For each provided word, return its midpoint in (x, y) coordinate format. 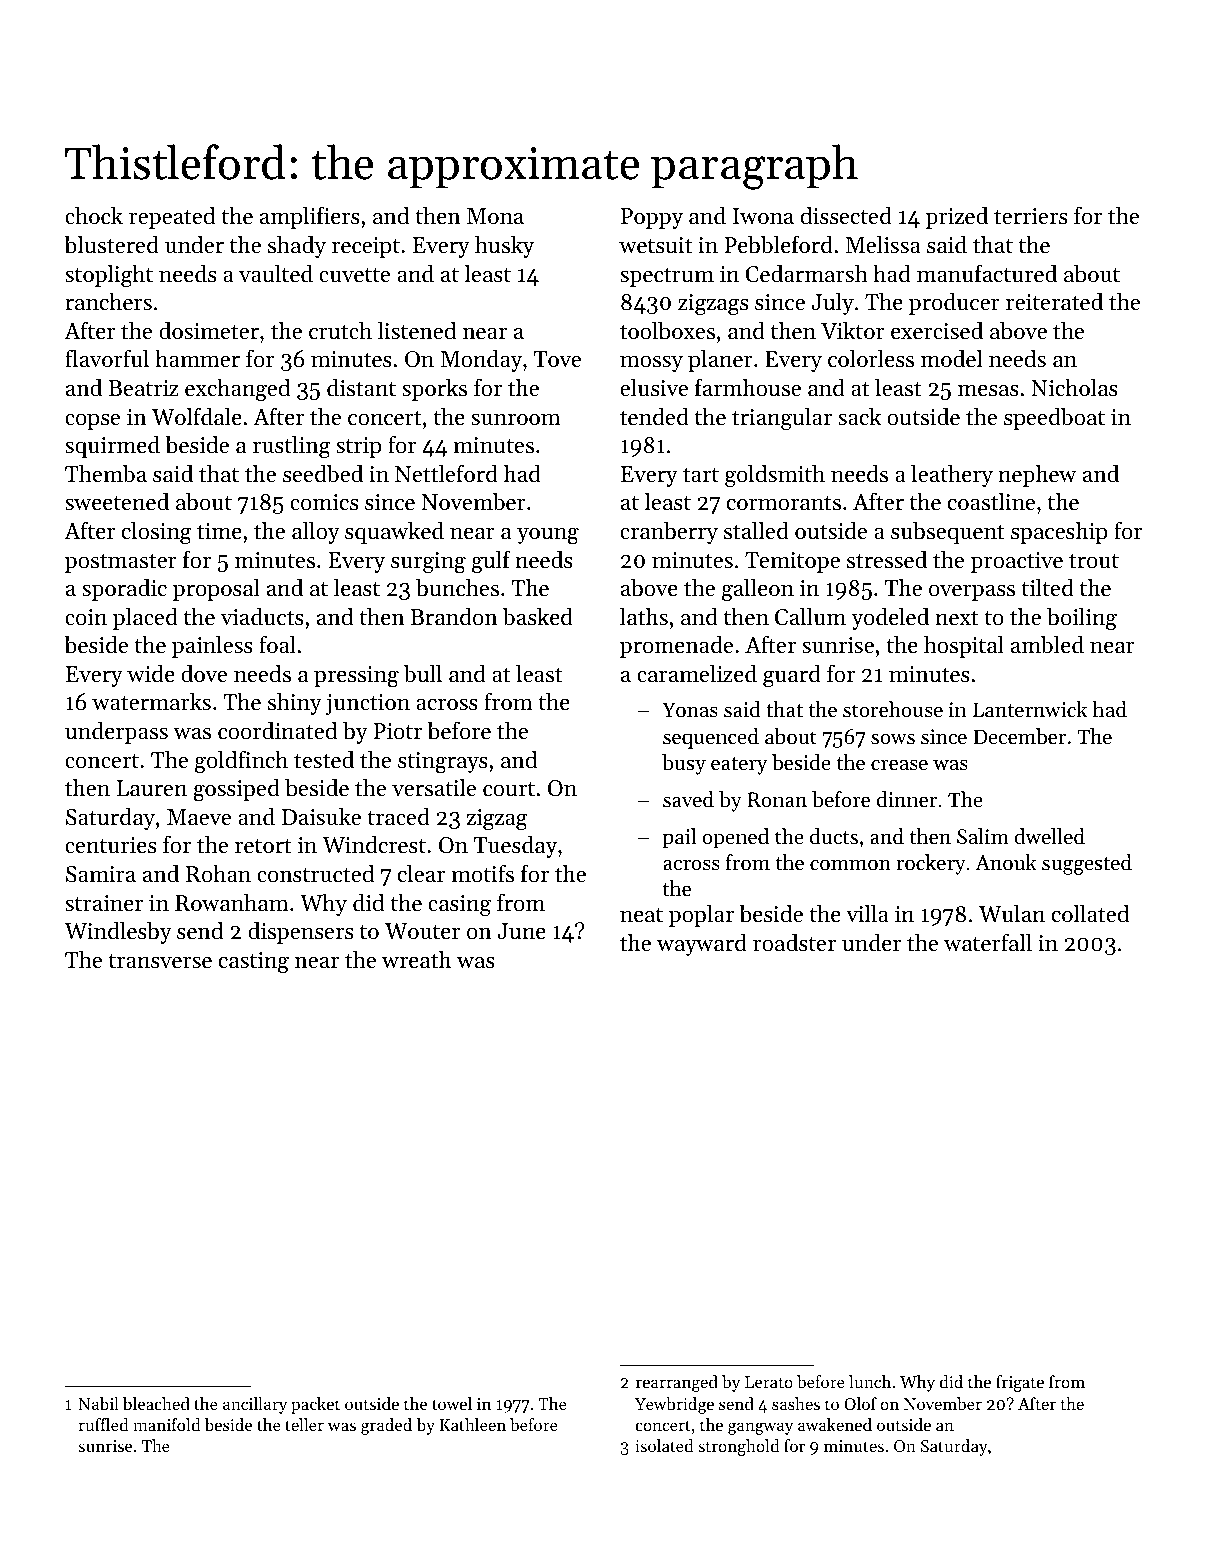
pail (679, 838)
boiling (1082, 619)
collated (1091, 913)
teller (304, 1424)
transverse (160, 961)
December (1019, 736)
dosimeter (209, 331)
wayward (702, 945)
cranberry (669, 533)
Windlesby (118, 933)
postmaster (121, 563)
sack (859, 416)
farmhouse (748, 387)
